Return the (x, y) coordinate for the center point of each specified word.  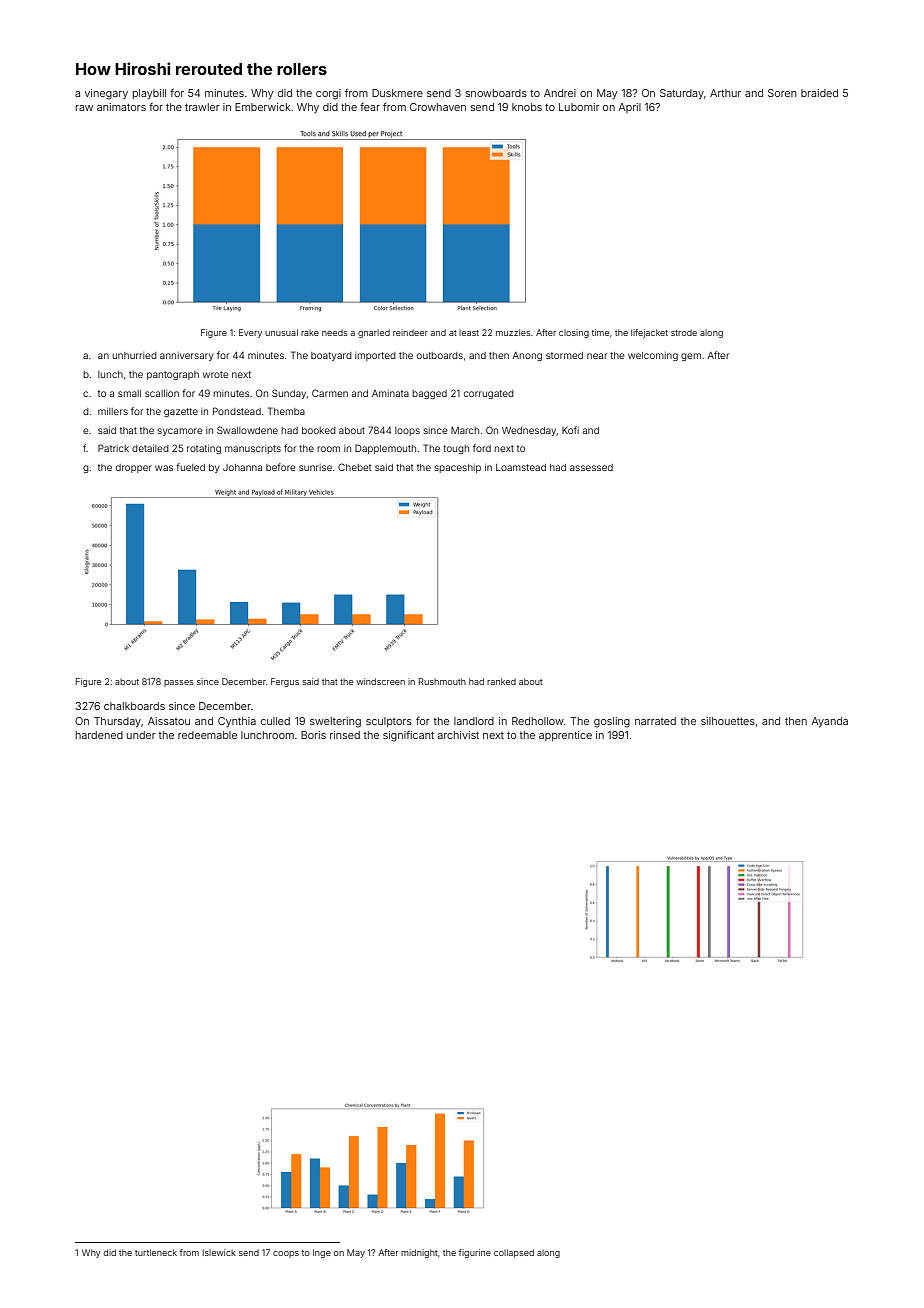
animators (121, 107)
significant (408, 736)
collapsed (514, 1253)
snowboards (496, 93)
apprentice (565, 736)
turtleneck (156, 1252)
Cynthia (237, 722)
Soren (782, 93)
